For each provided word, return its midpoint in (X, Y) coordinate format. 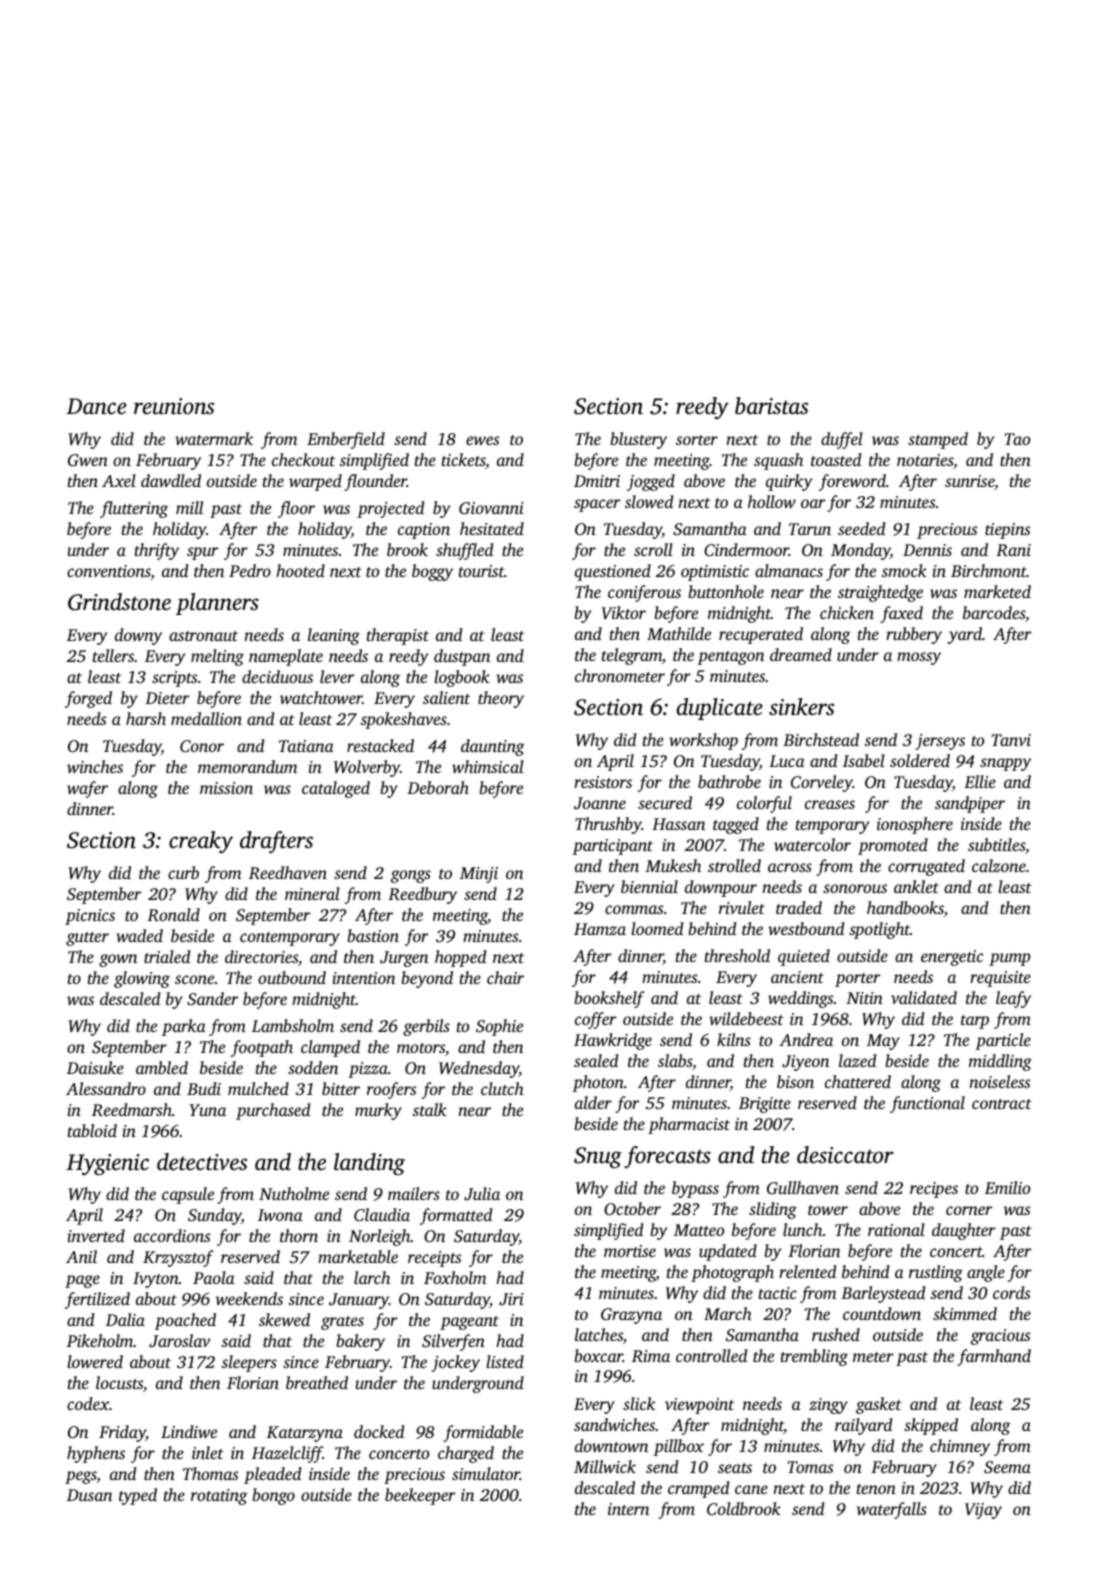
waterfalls (892, 1510)
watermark (214, 438)
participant (612, 847)
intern (628, 1509)
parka (184, 1027)
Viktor (624, 612)
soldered (920, 760)
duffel (842, 440)
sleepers (249, 1363)
